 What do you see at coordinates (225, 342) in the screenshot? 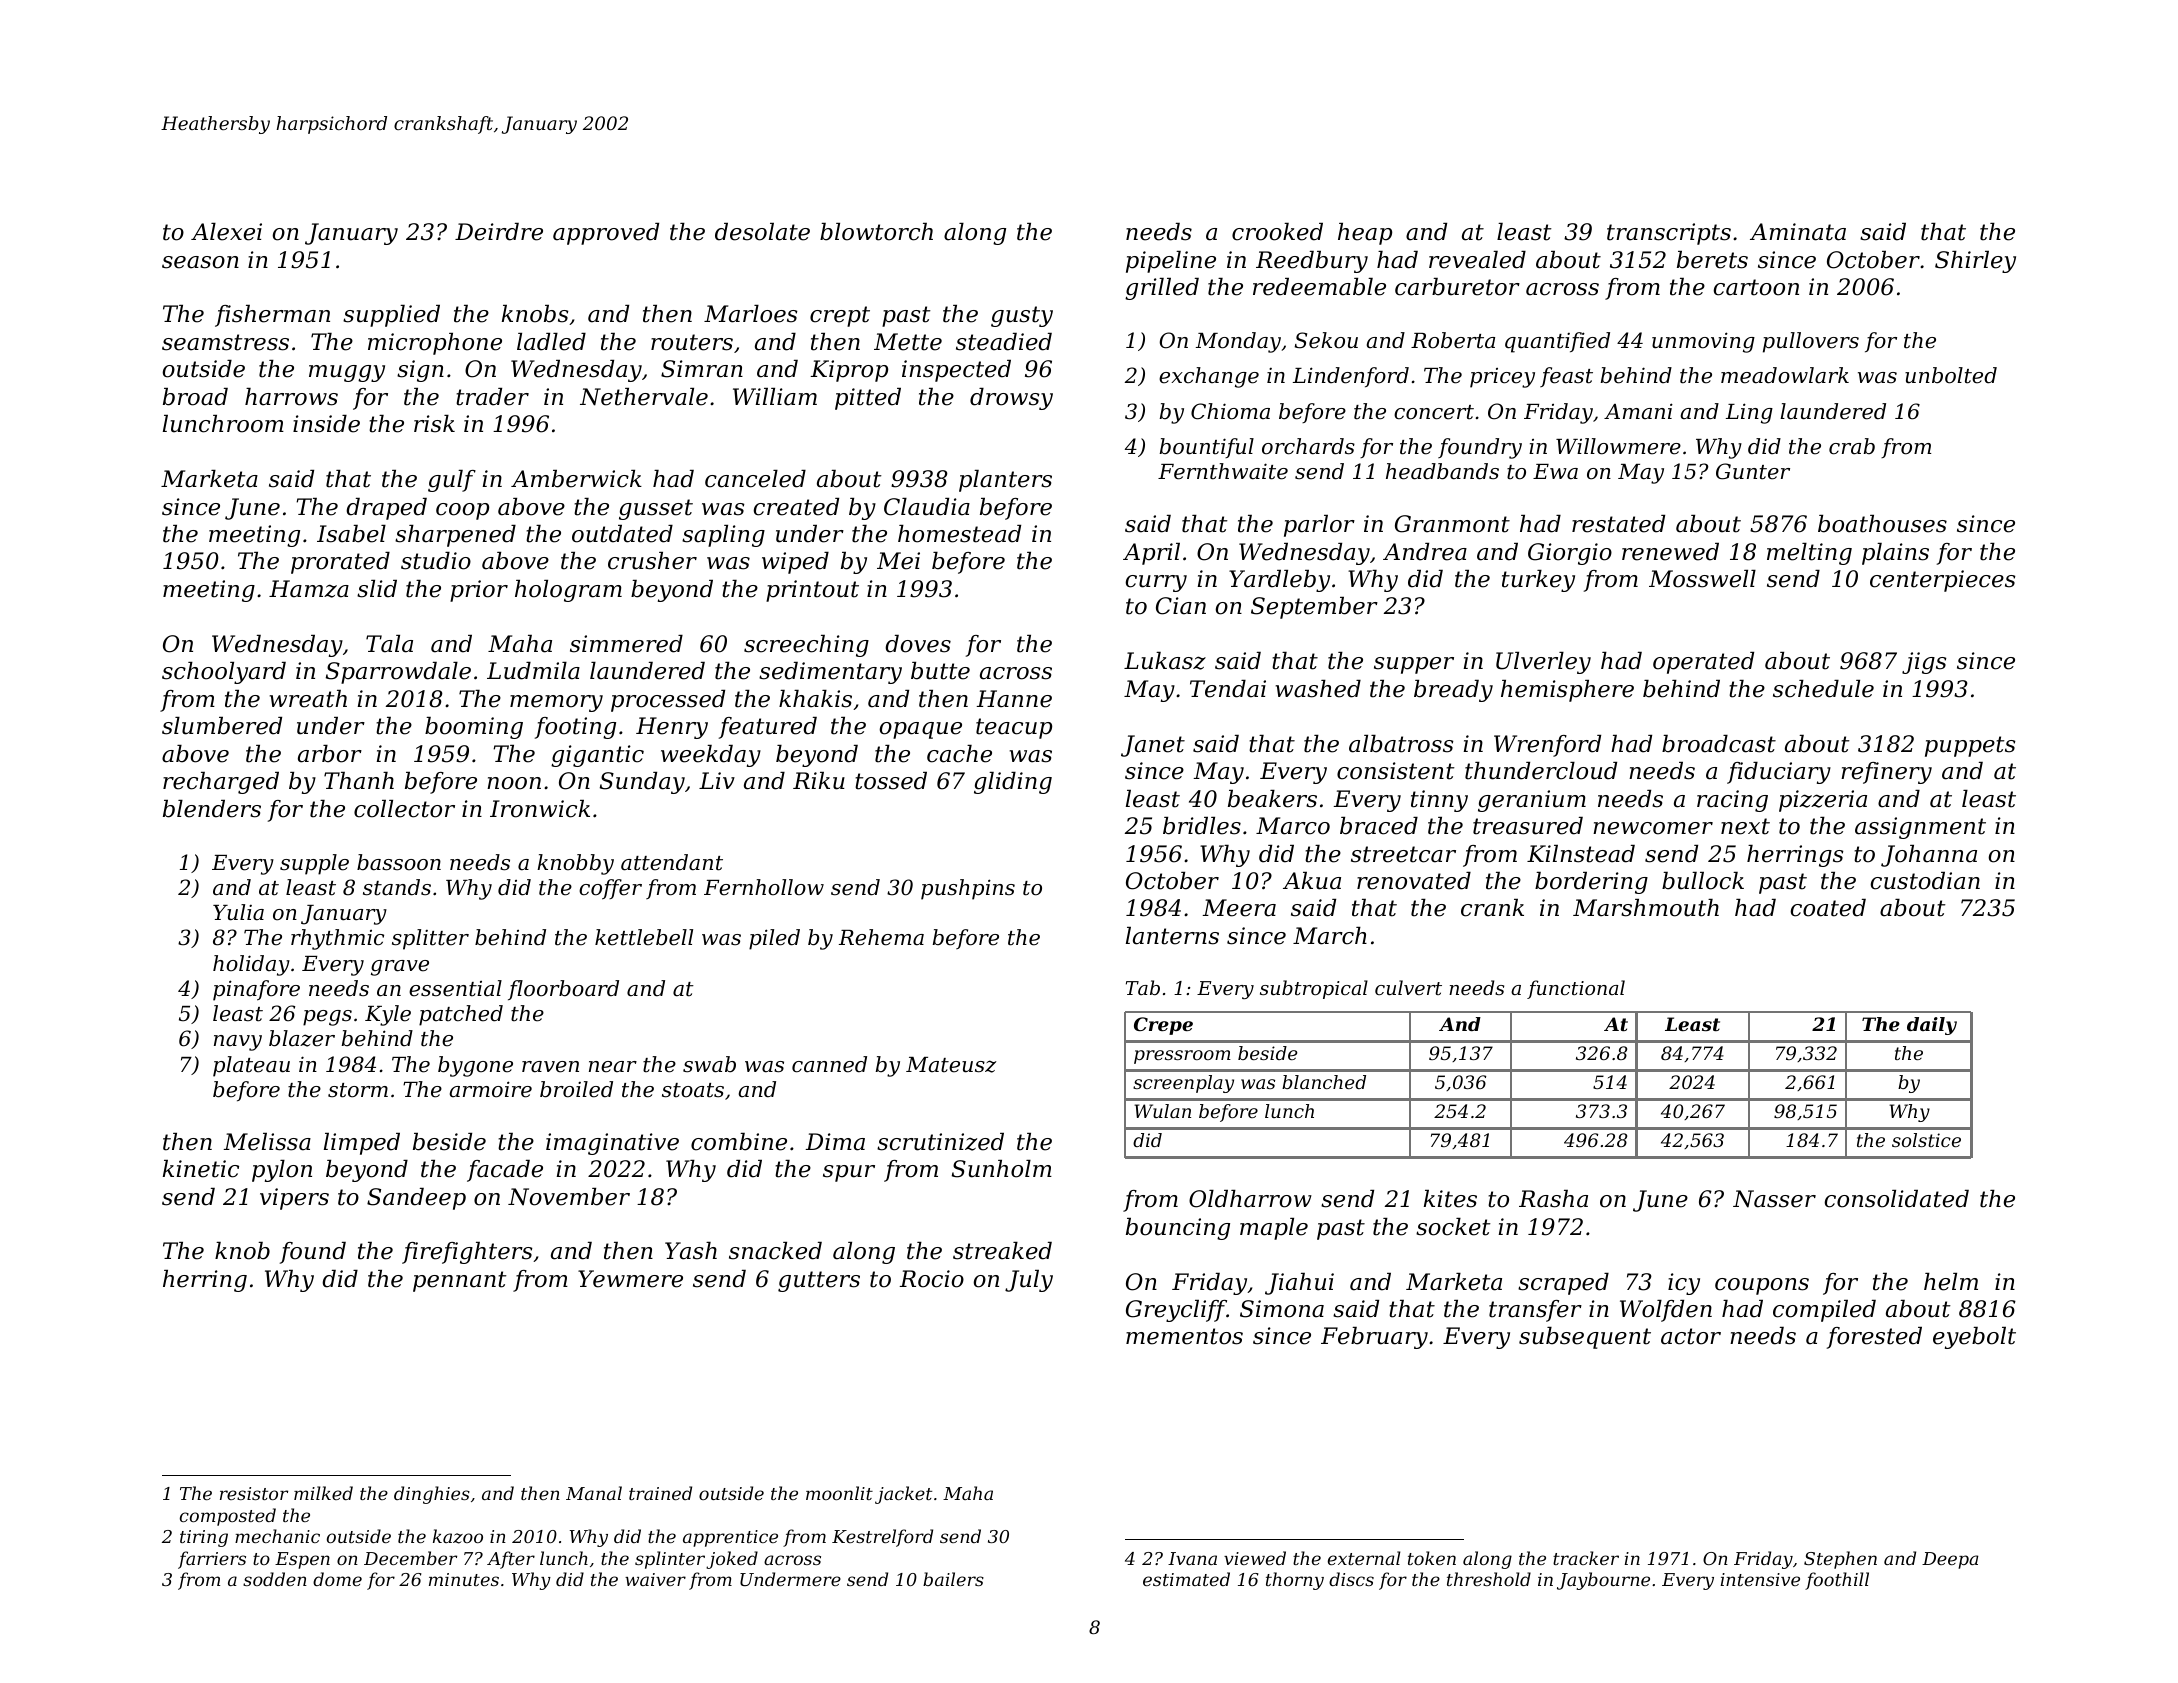
I see `seamstress` at bounding box center [225, 342].
